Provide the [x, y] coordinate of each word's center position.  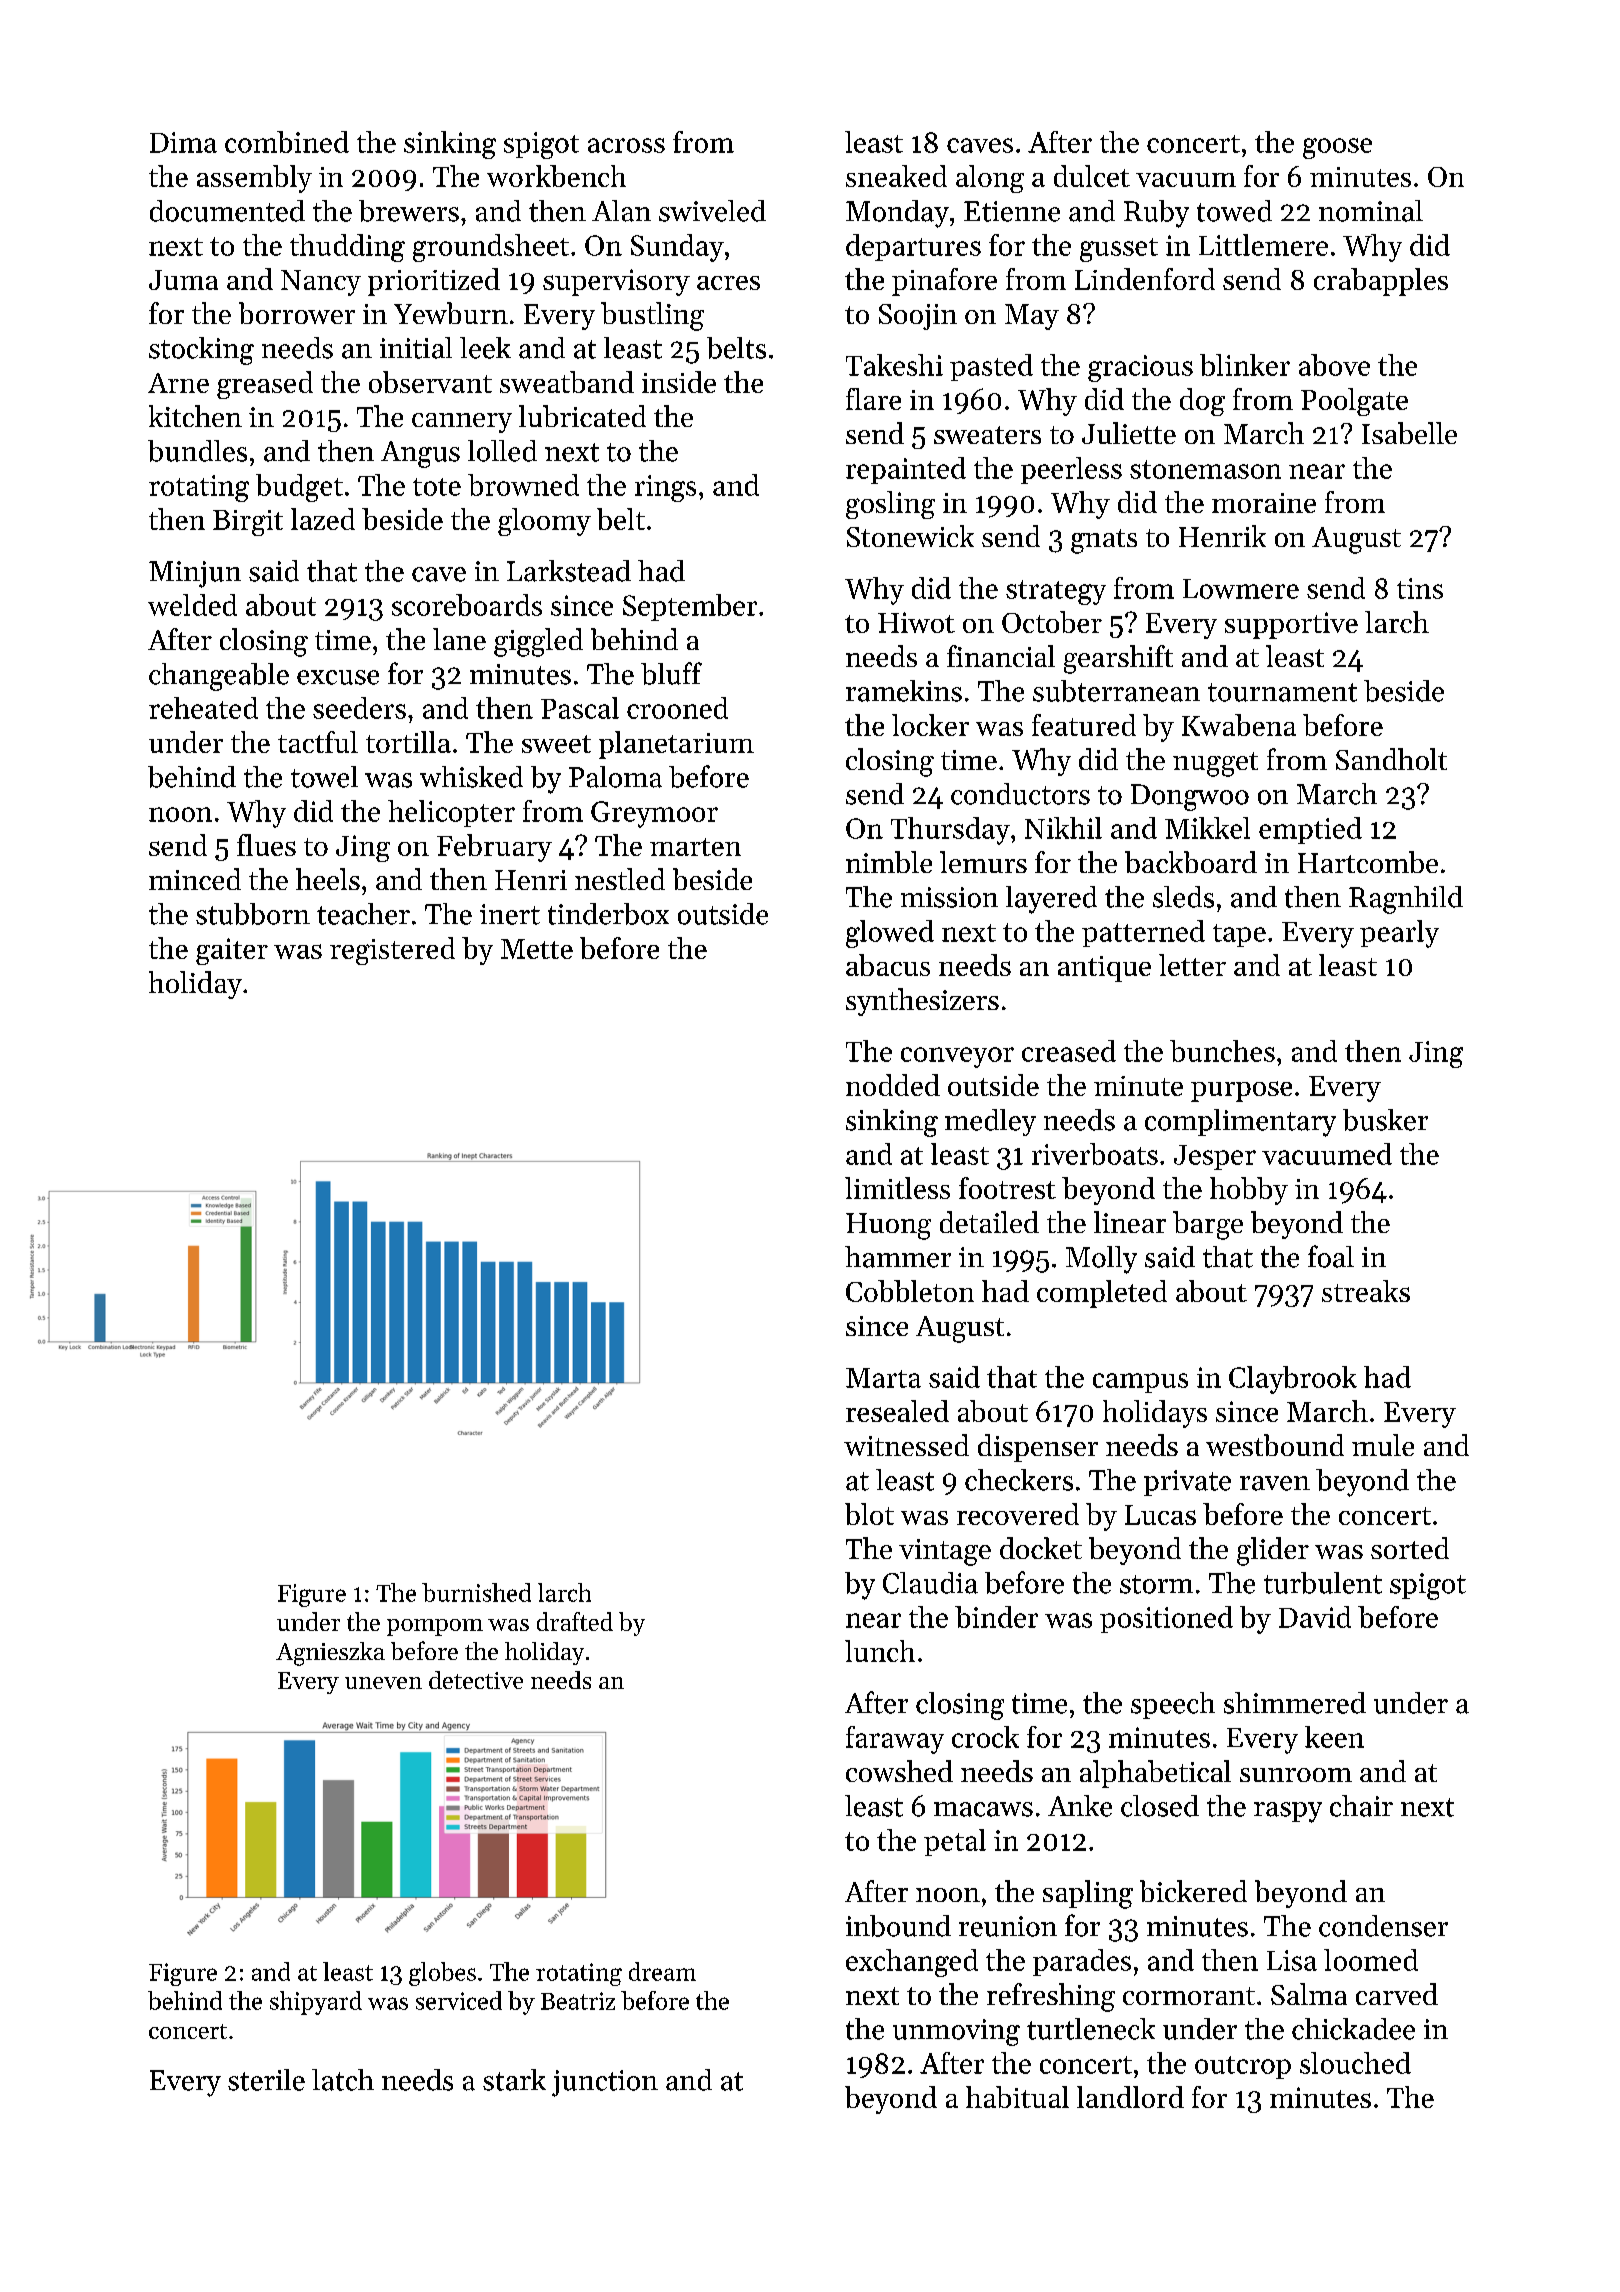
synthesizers [922, 1002]
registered [392, 951]
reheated [203, 708]
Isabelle [1409, 433]
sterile [266, 2080]
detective [476, 1680]
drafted [575, 1621]
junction [605, 2083]
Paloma [615, 777]
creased [1069, 1051]
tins [1420, 588]
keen [1334, 1737]
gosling [890, 505]
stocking [201, 351]
